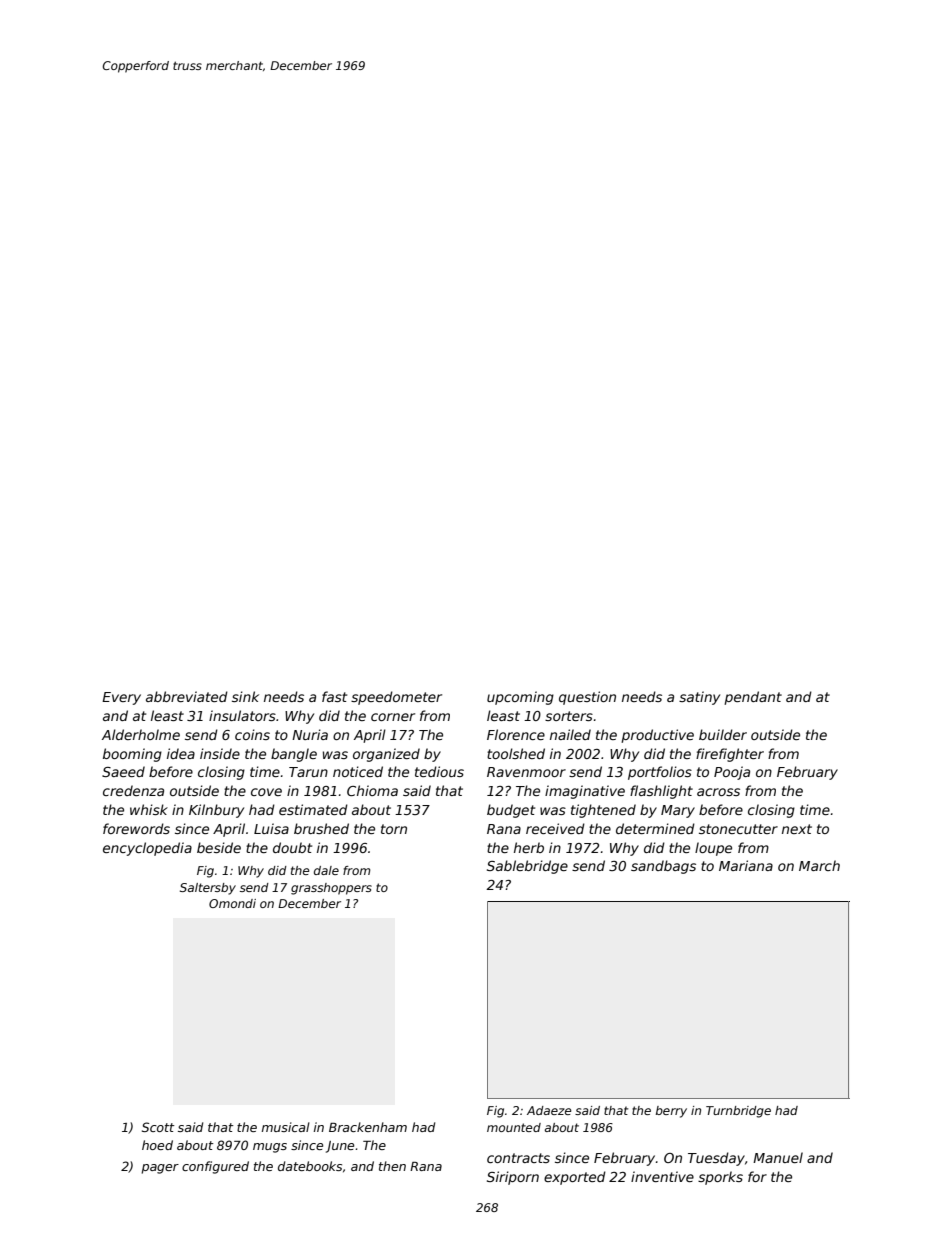 The image size is (952, 1233). What do you see at coordinates (518, 1158) in the screenshot?
I see `contracts` at bounding box center [518, 1158].
